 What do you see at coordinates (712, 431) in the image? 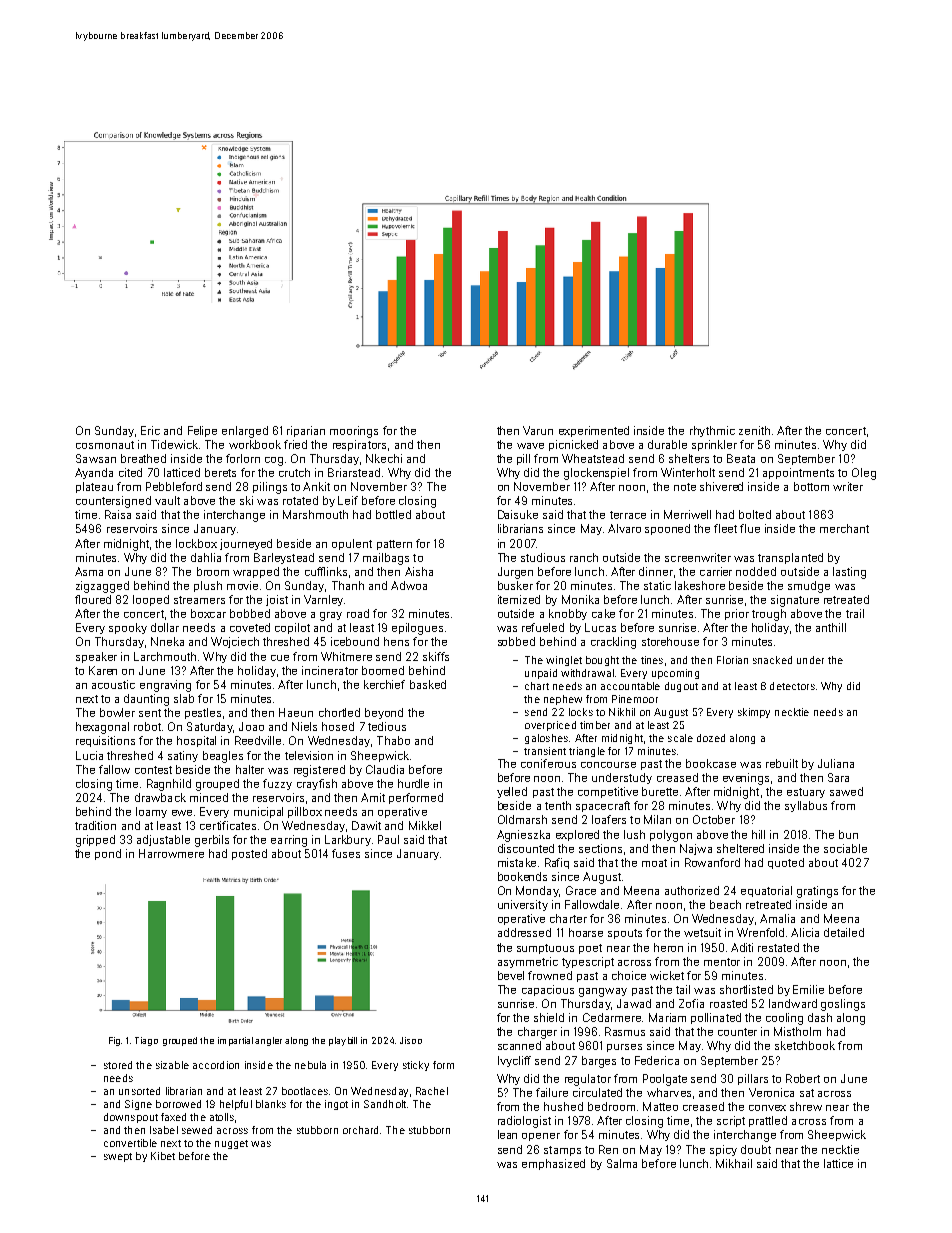
I see `rhythmic` at bounding box center [712, 431].
